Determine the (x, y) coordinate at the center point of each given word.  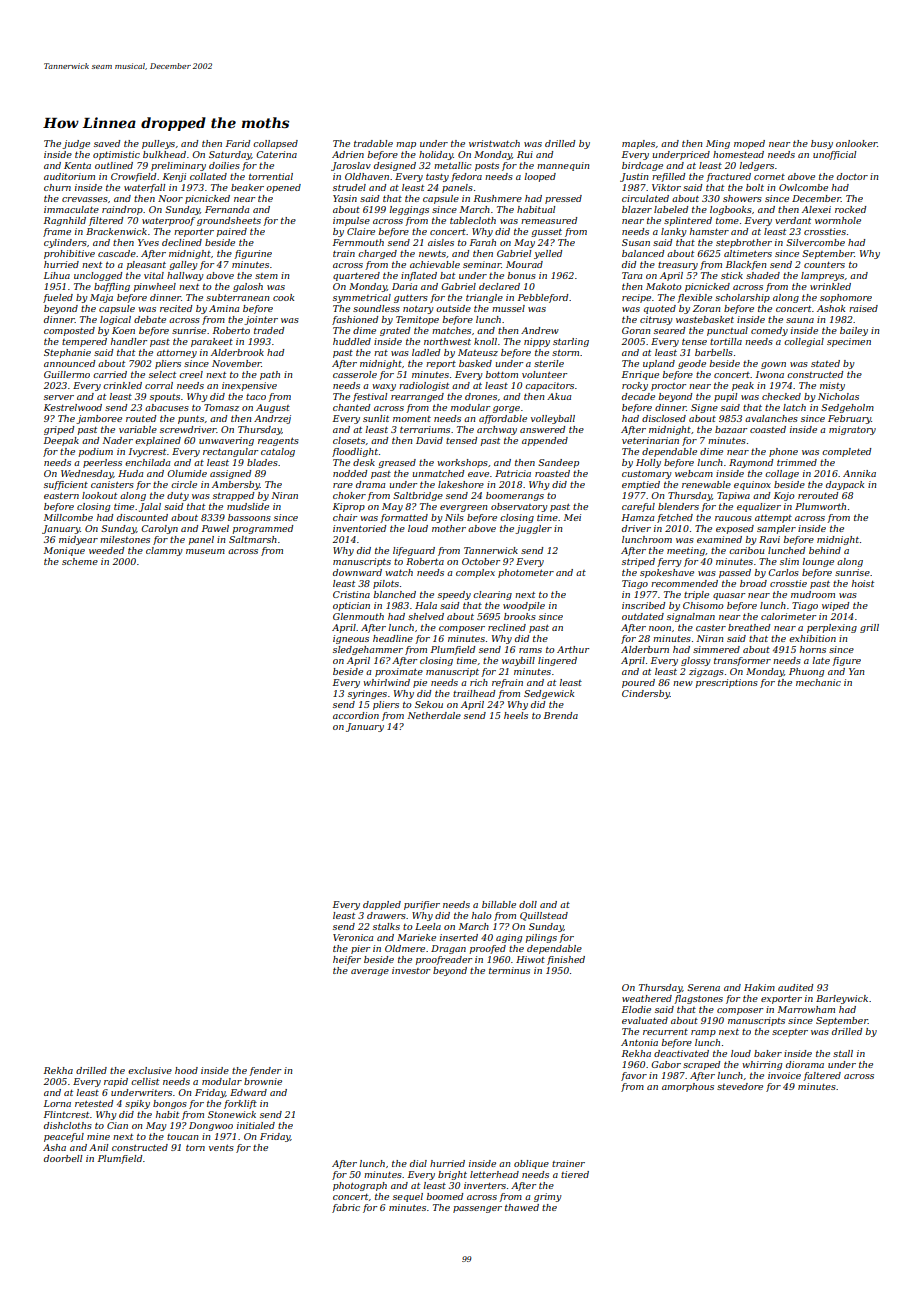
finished (566, 960)
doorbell (63, 1158)
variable (138, 429)
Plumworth (820, 506)
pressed (563, 199)
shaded (763, 275)
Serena (703, 987)
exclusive (150, 1070)
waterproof (168, 221)
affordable (503, 419)
